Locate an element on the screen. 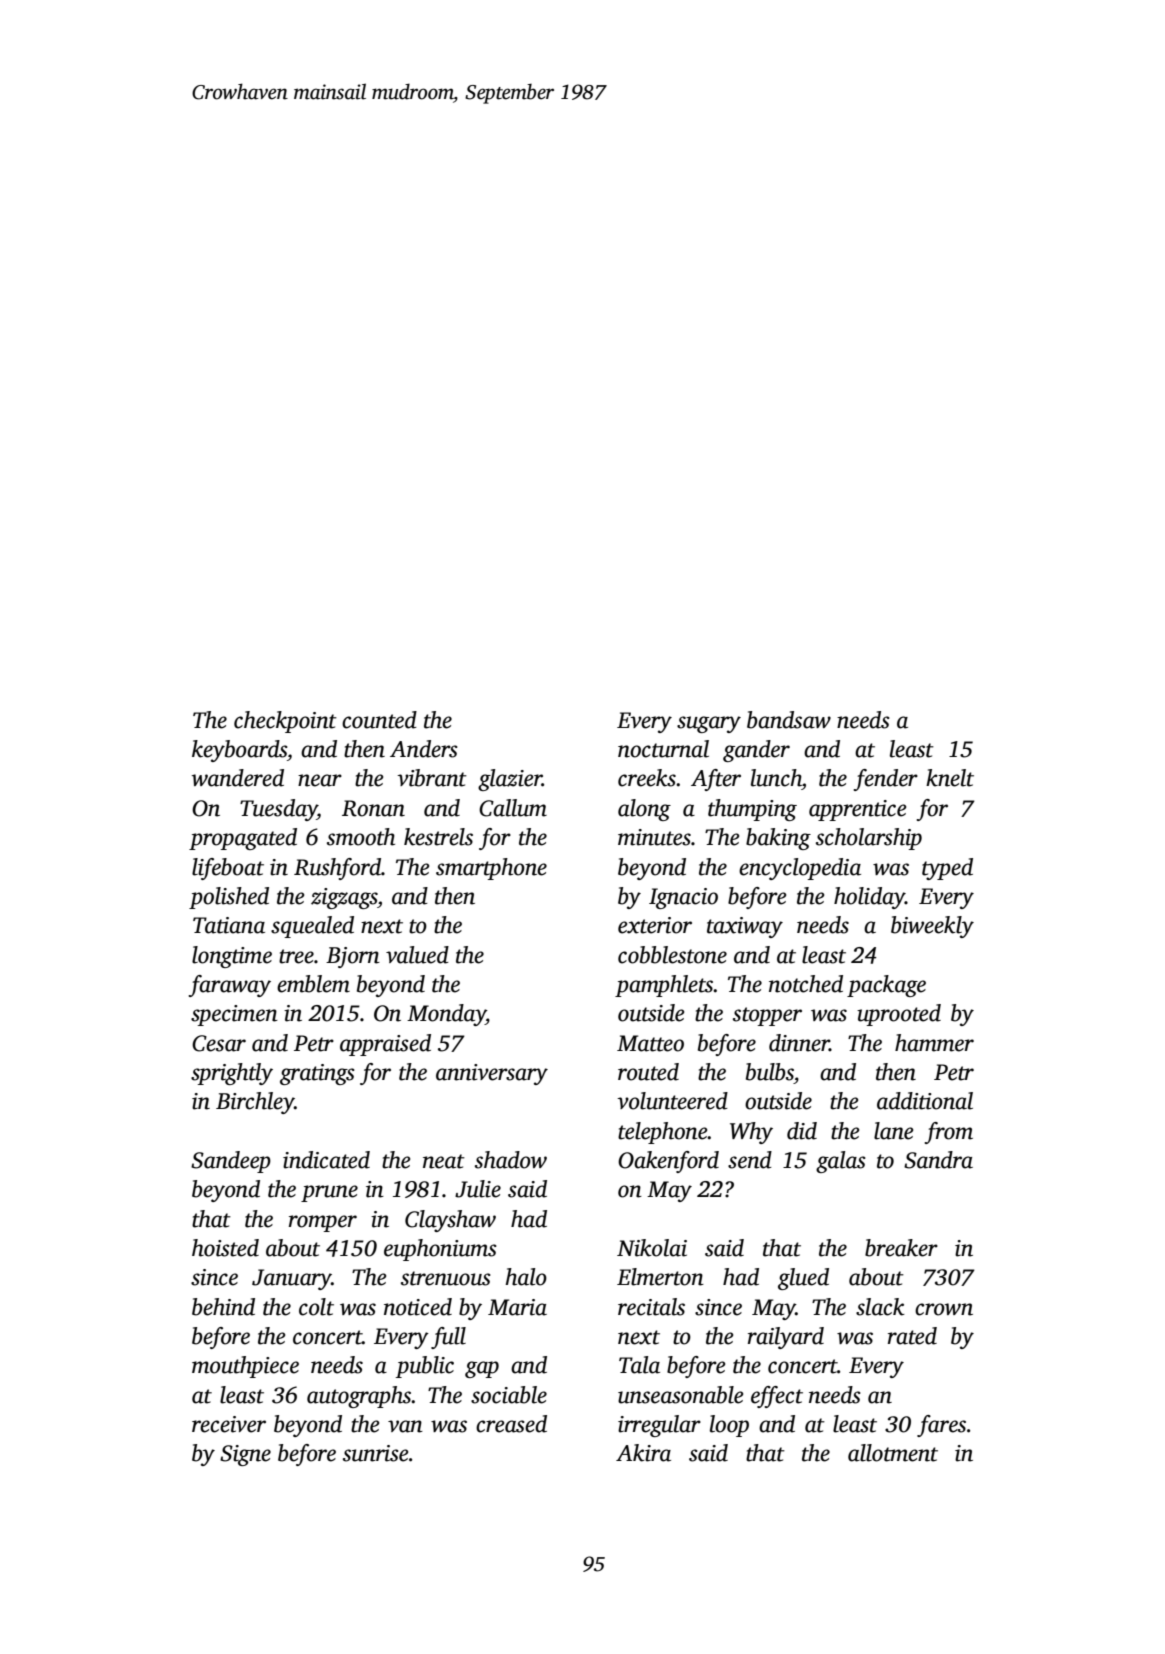  checkpoint is located at coordinates (285, 722).
